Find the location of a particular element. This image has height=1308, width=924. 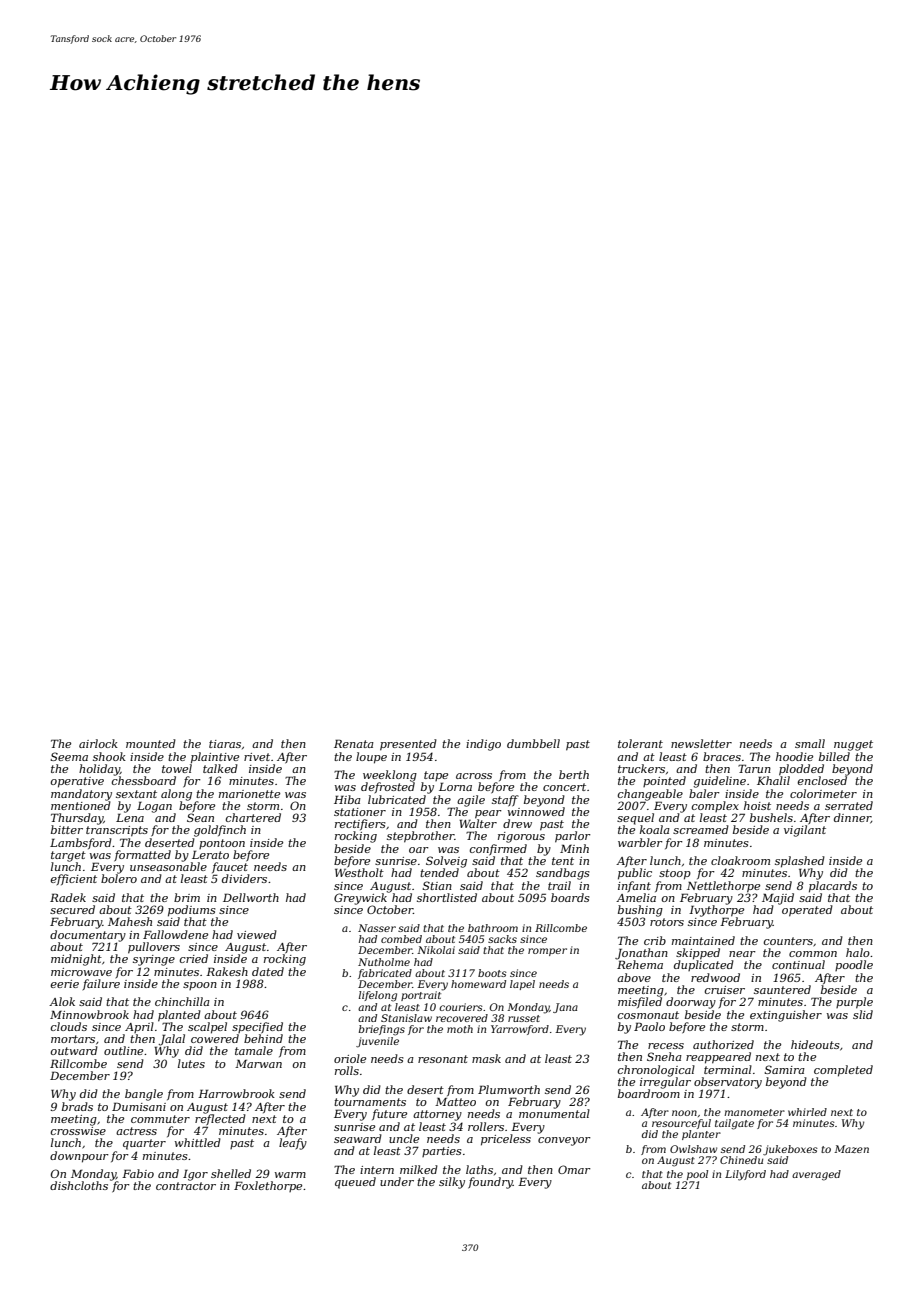

tiaras is located at coordinates (225, 744).
